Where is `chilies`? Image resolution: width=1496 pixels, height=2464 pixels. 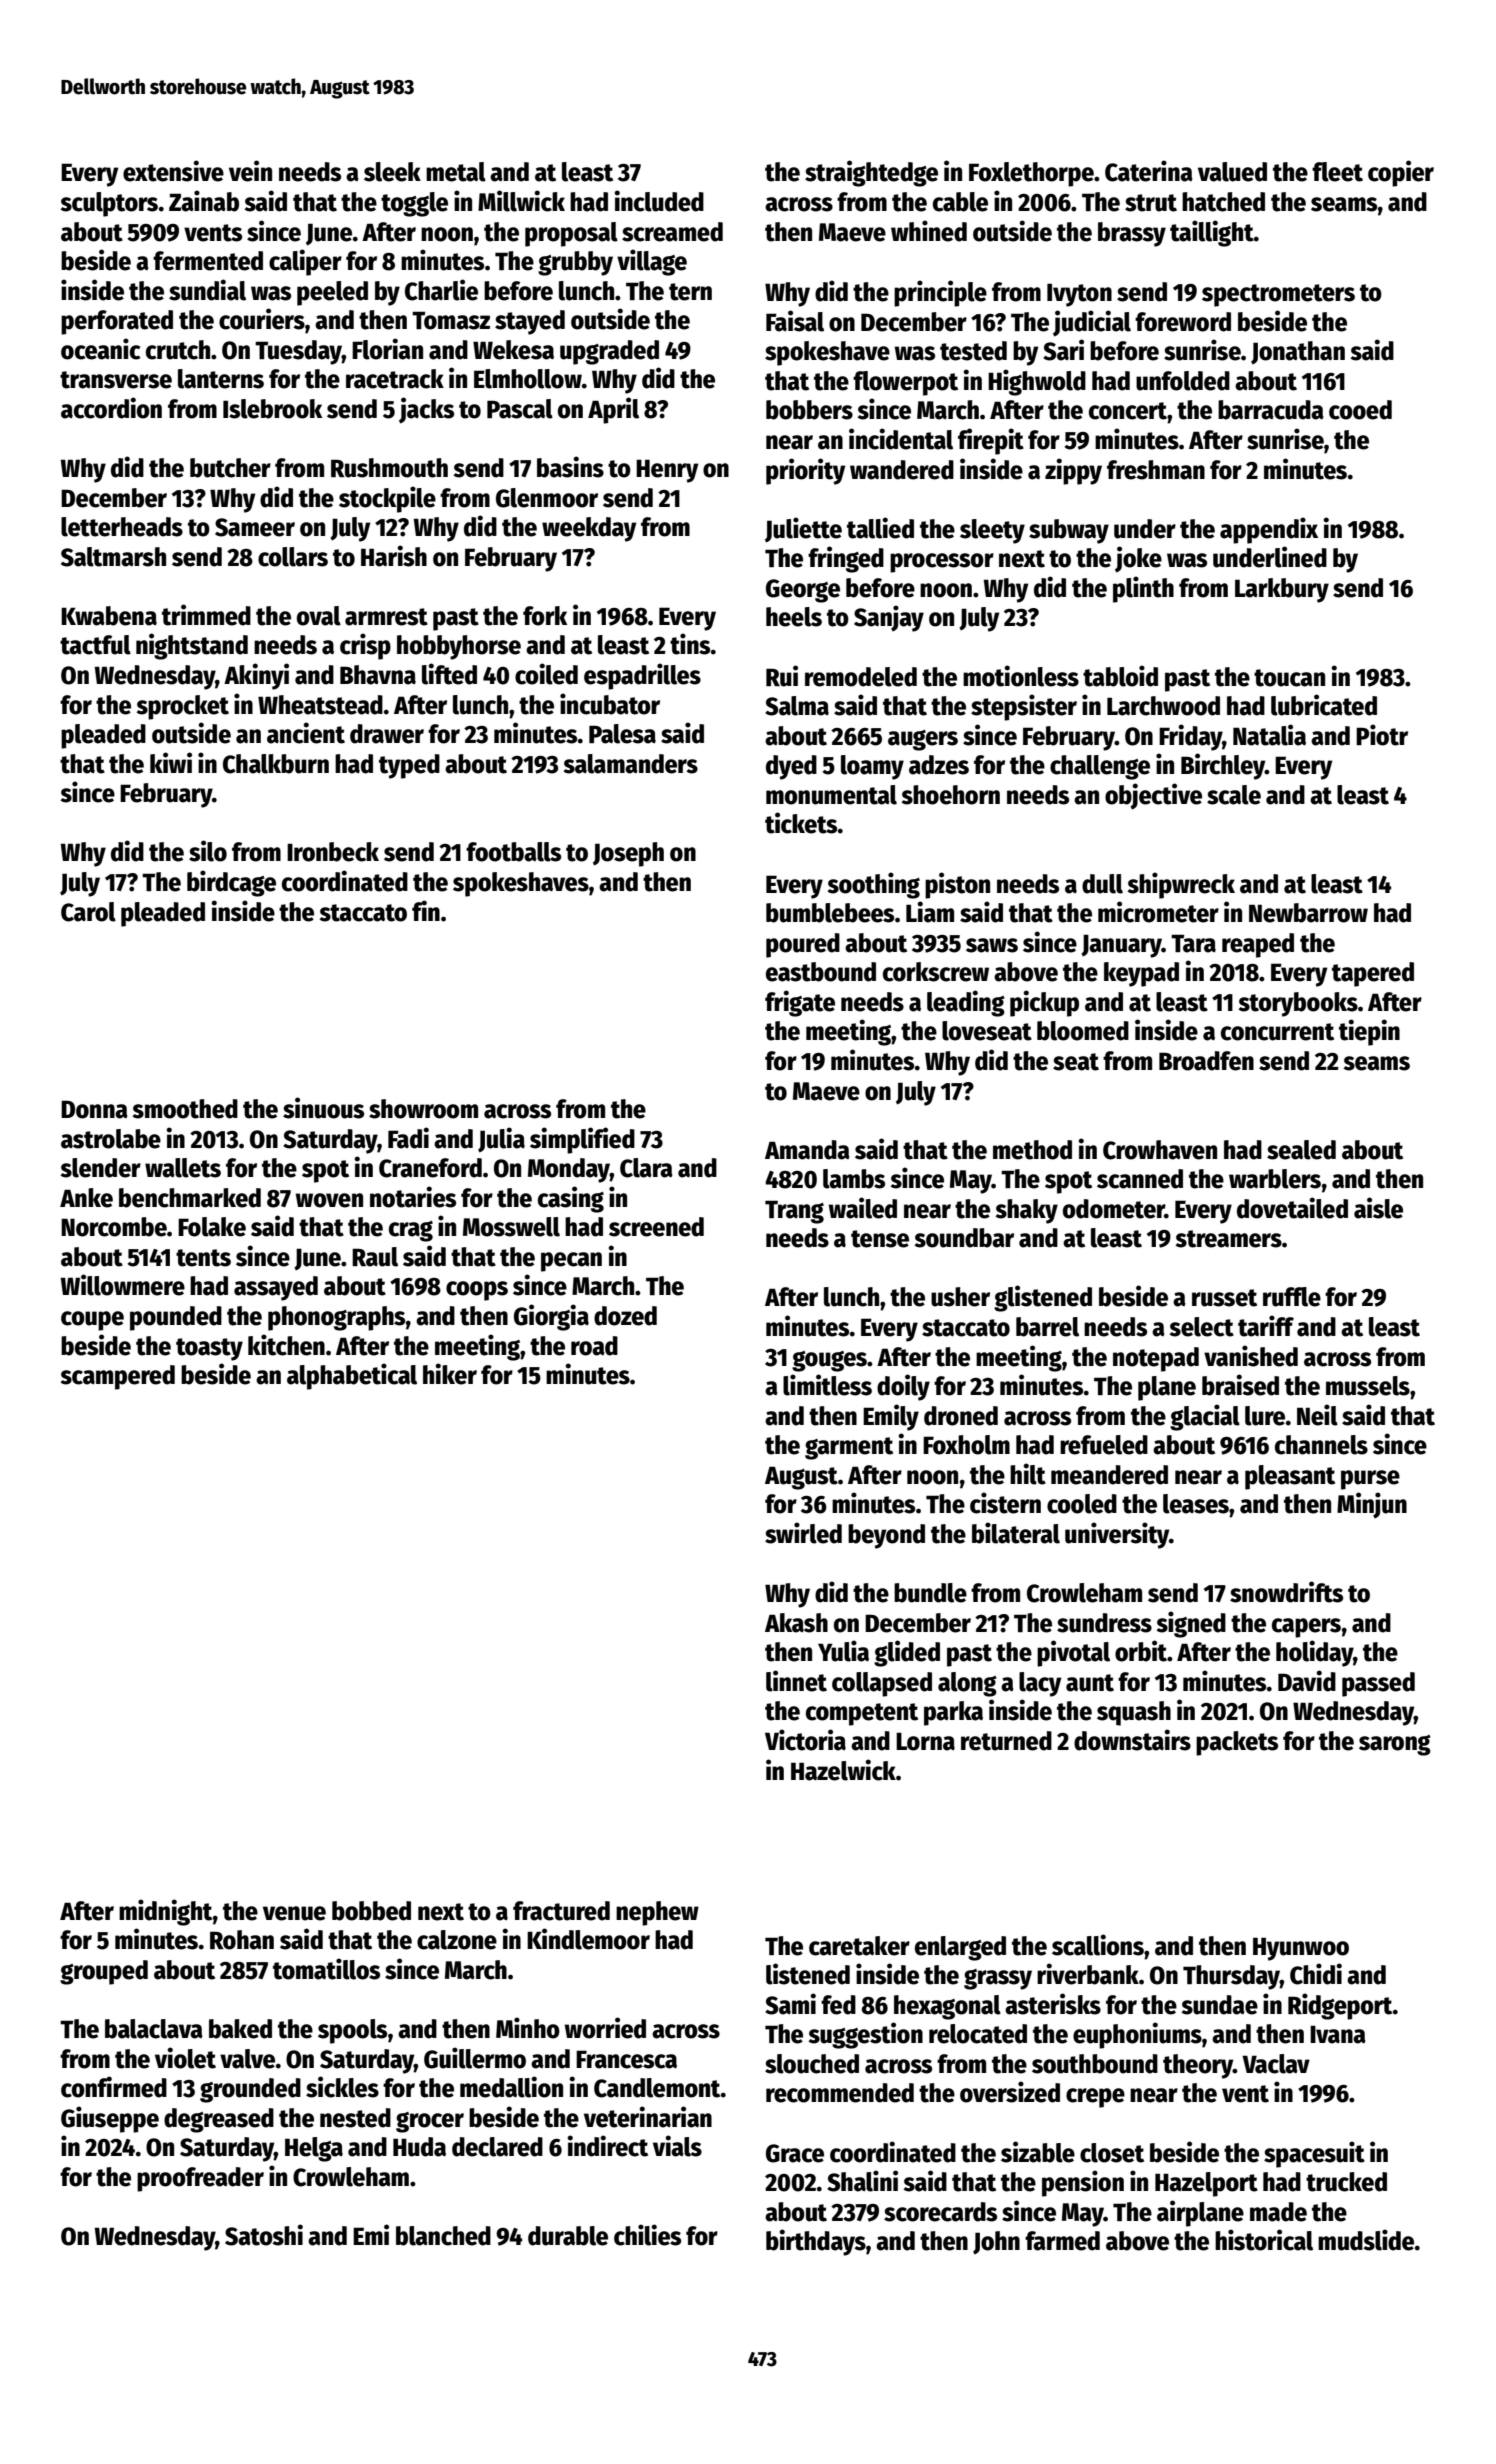 chilies is located at coordinates (647, 2235).
